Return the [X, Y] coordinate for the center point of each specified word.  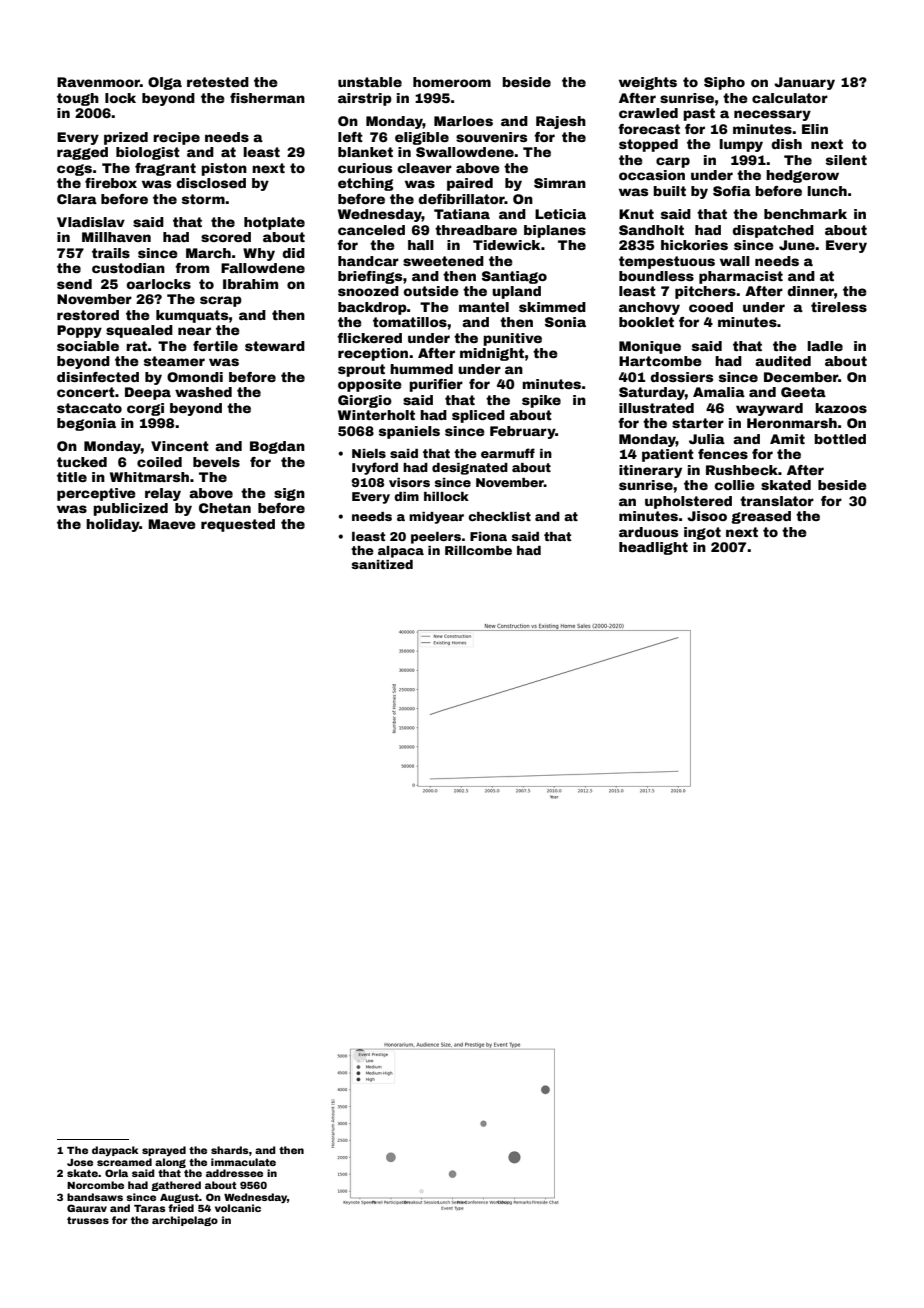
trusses [88, 1220]
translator [777, 501]
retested [218, 82]
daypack [115, 1151]
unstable [370, 82]
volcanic [238, 1208]
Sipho [724, 83]
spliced [478, 416]
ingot [702, 533]
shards [230, 1150]
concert [86, 392]
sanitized [382, 564]
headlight [653, 548]
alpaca [401, 552]
